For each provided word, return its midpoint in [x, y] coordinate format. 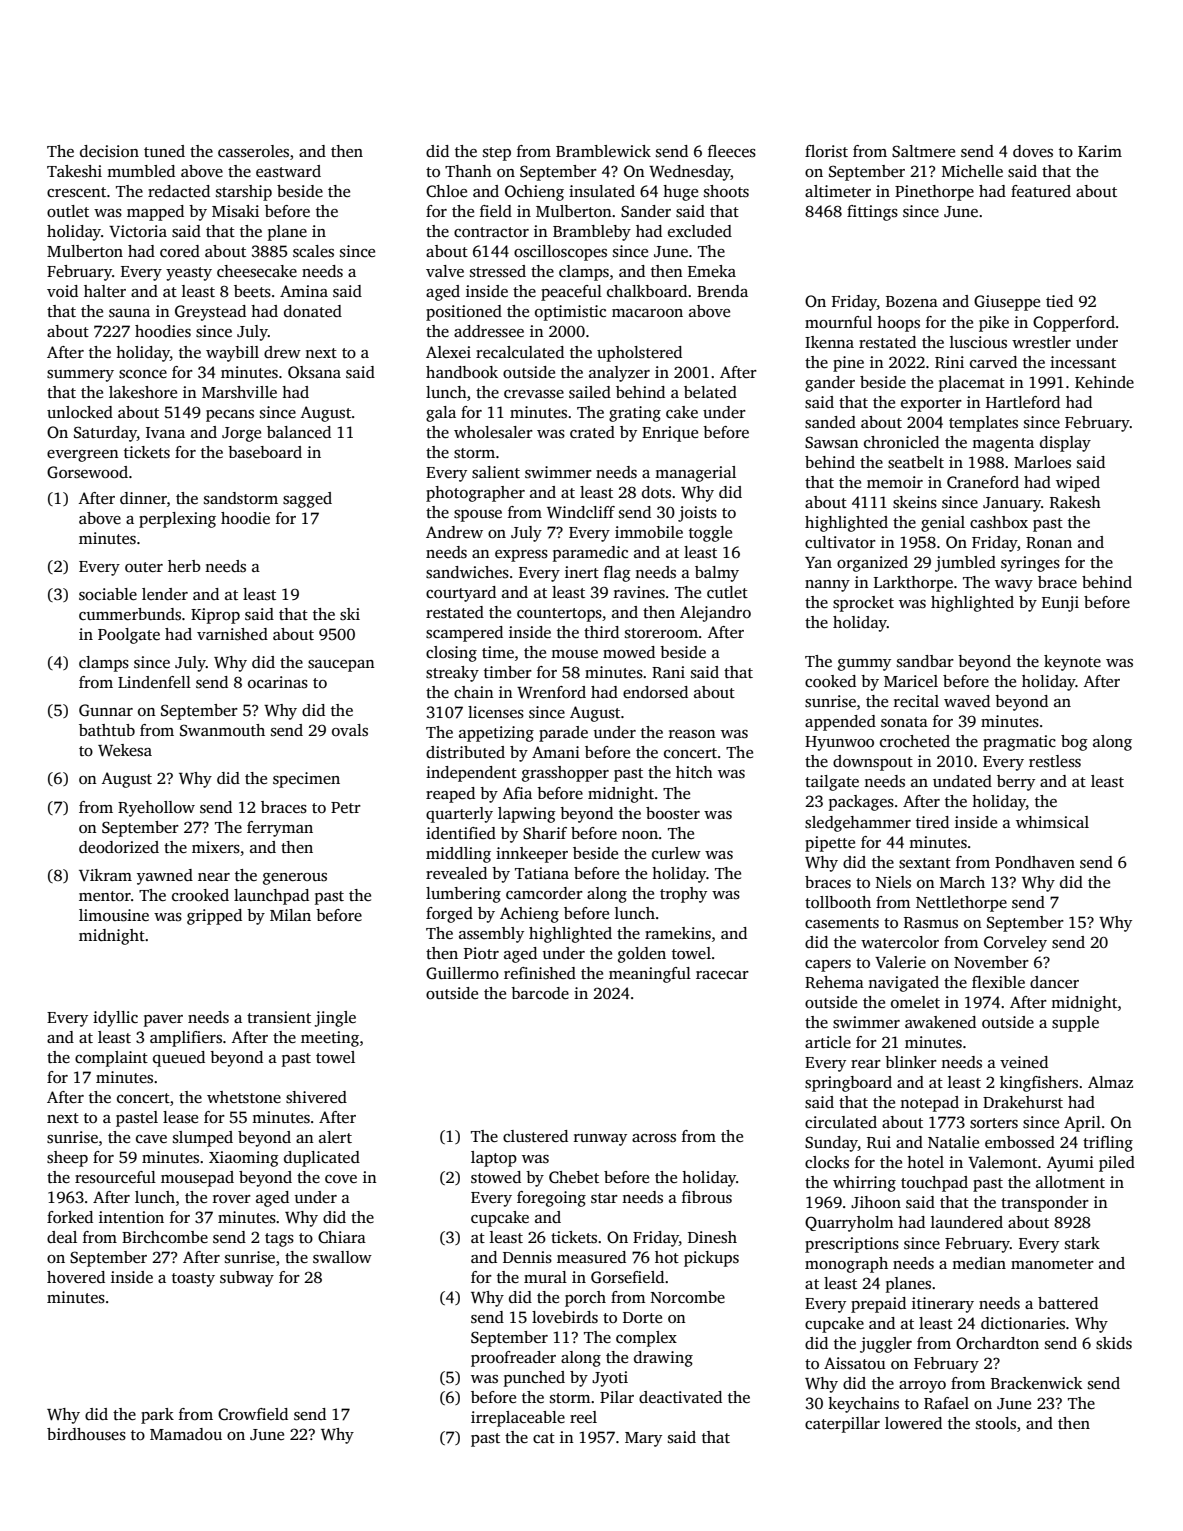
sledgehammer [858, 824]
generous [295, 879]
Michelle [972, 171]
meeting [330, 1039]
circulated [841, 1122]
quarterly [459, 815]
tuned [164, 151]
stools [996, 1423]
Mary [643, 1439]
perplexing [177, 520]
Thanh [468, 171]
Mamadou [186, 1434]
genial [943, 524]
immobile [649, 532]
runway [600, 1140]
